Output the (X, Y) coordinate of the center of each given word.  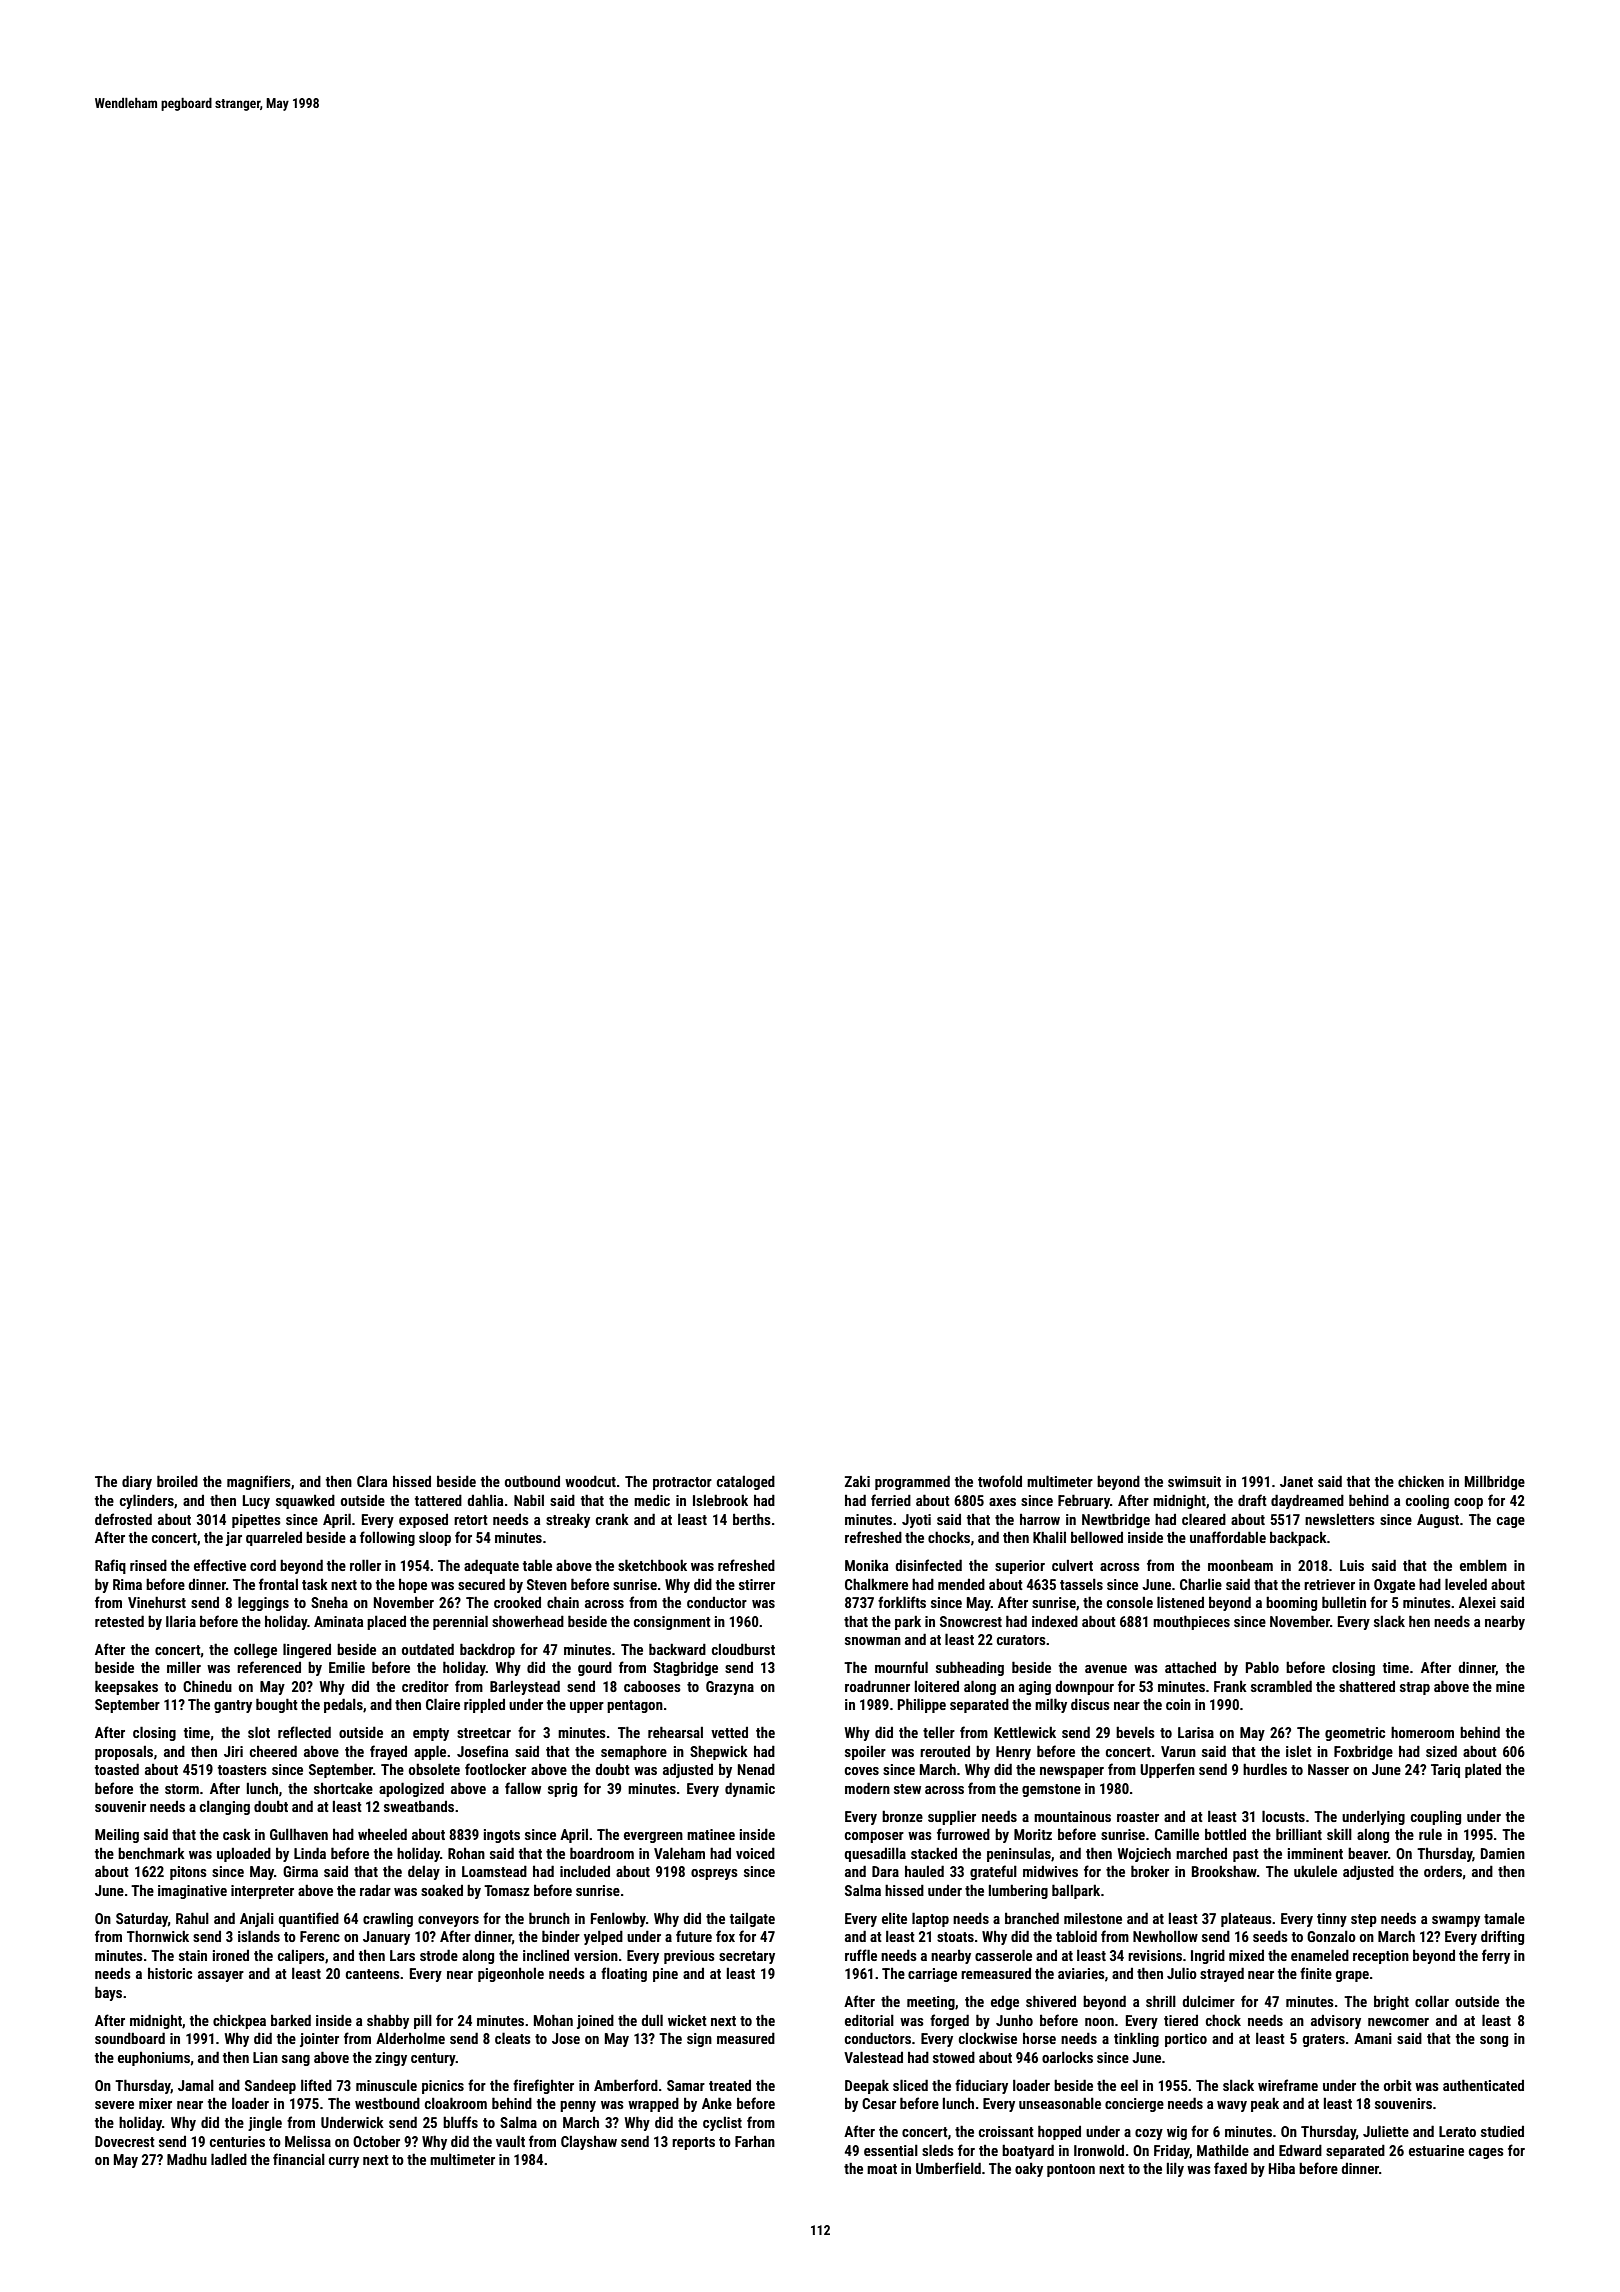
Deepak (867, 2086)
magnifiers (259, 1482)
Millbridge (1495, 1482)
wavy (1232, 2106)
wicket (687, 2020)
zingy (391, 2059)
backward (677, 1649)
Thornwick (158, 1936)
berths (752, 1519)
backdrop (487, 1650)
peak (1265, 2104)
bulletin (1344, 1602)
